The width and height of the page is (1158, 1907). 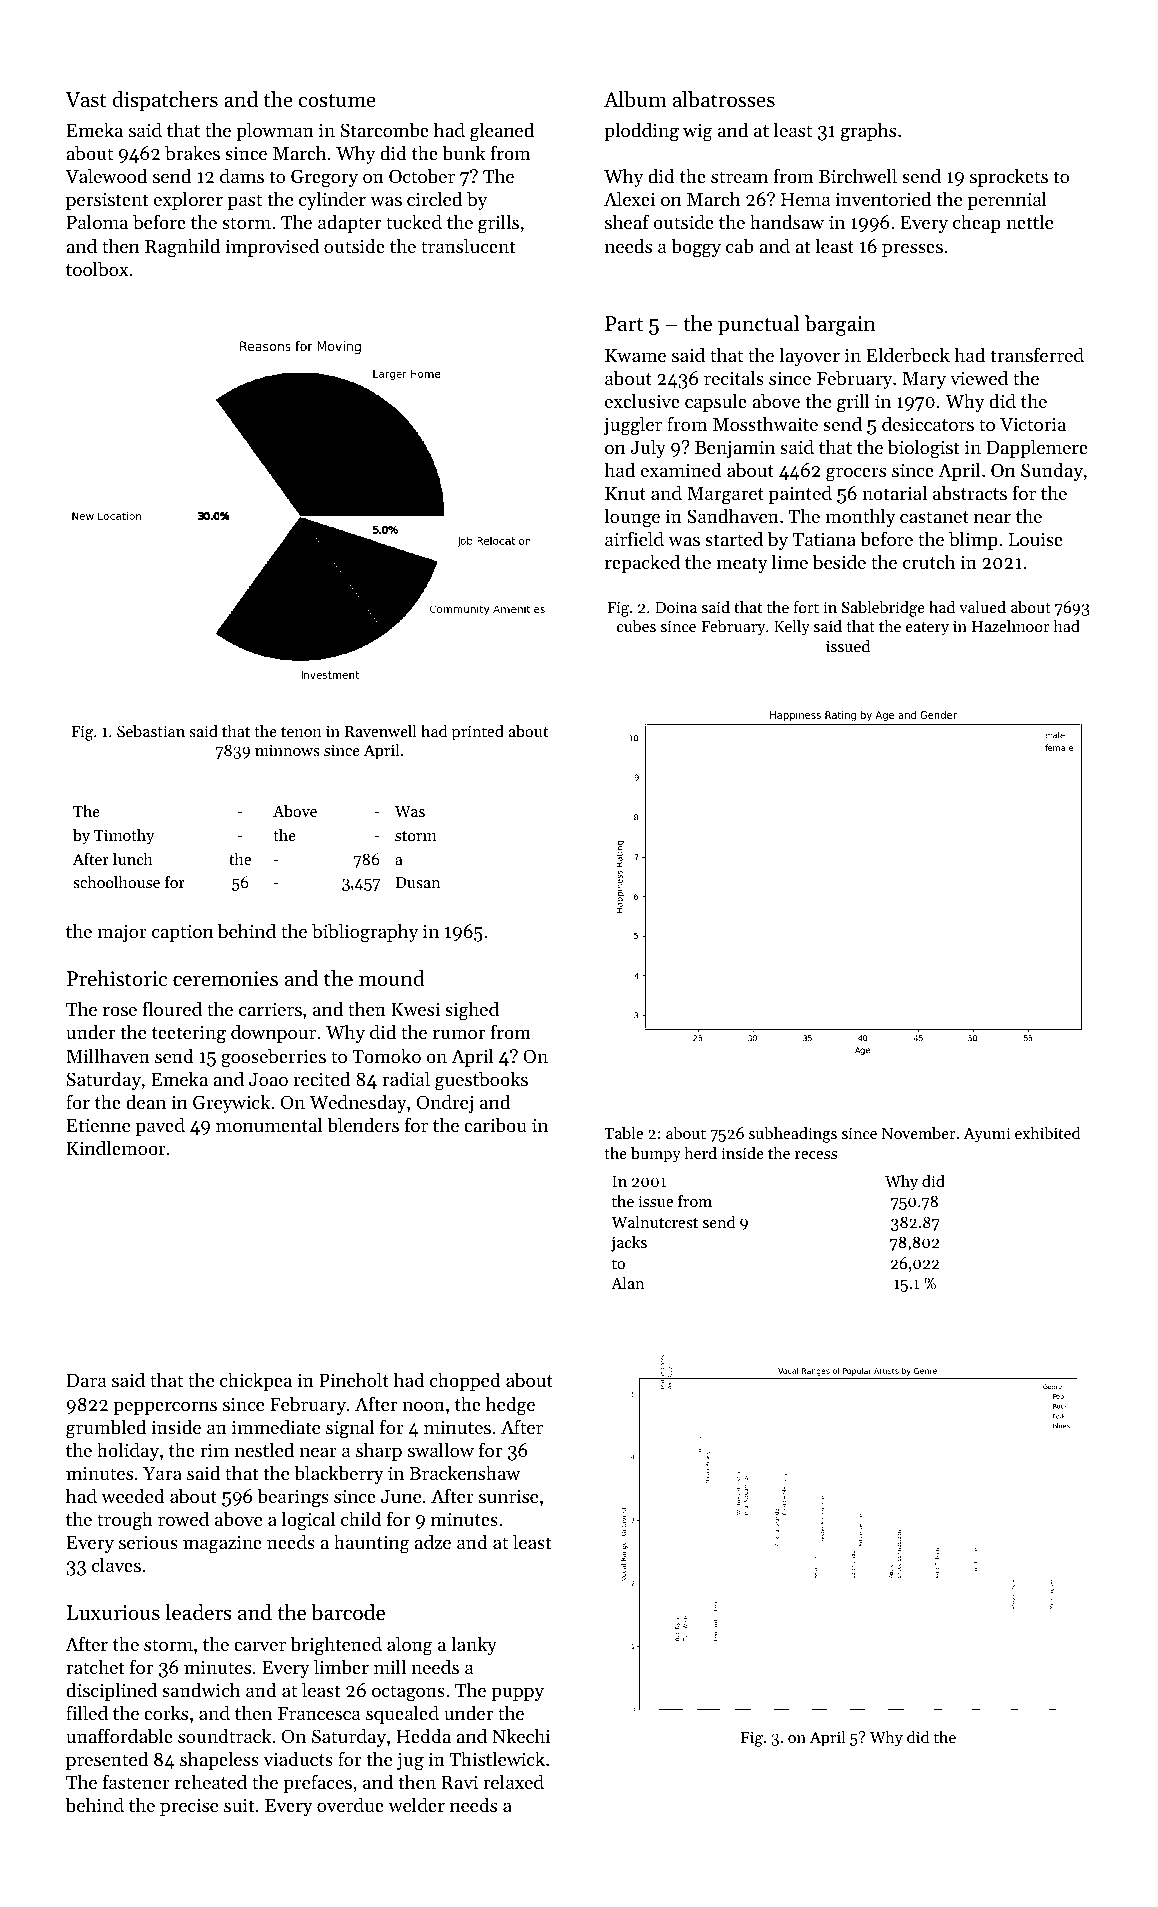 I want to click on exhibited, so click(x=1048, y=1133).
